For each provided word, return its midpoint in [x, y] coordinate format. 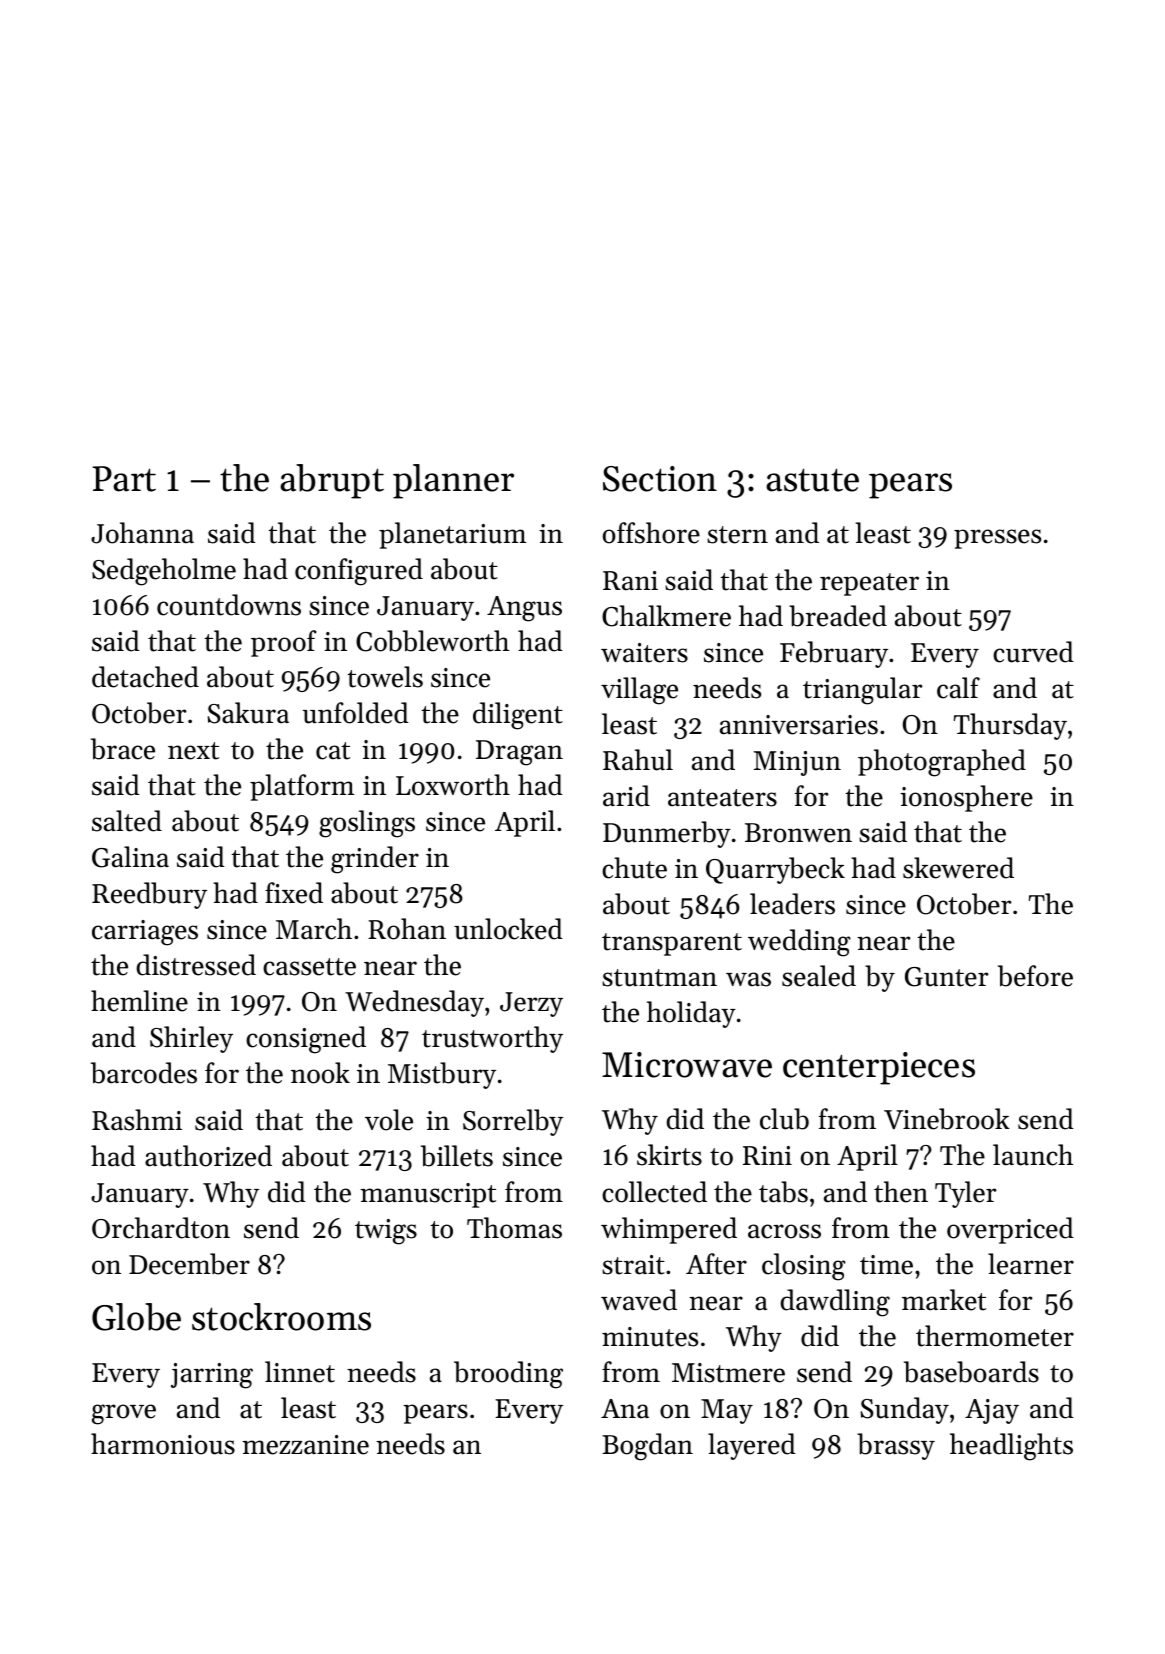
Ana [625, 1408]
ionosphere [966, 798]
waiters [644, 653]
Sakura [248, 713]
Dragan [519, 753]
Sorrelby [513, 1122]
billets [457, 1156]
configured [359, 572]
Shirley [191, 1039]
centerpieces [879, 1068]
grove [124, 1414]
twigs [386, 1232]
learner [1031, 1264]
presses [997, 539]
